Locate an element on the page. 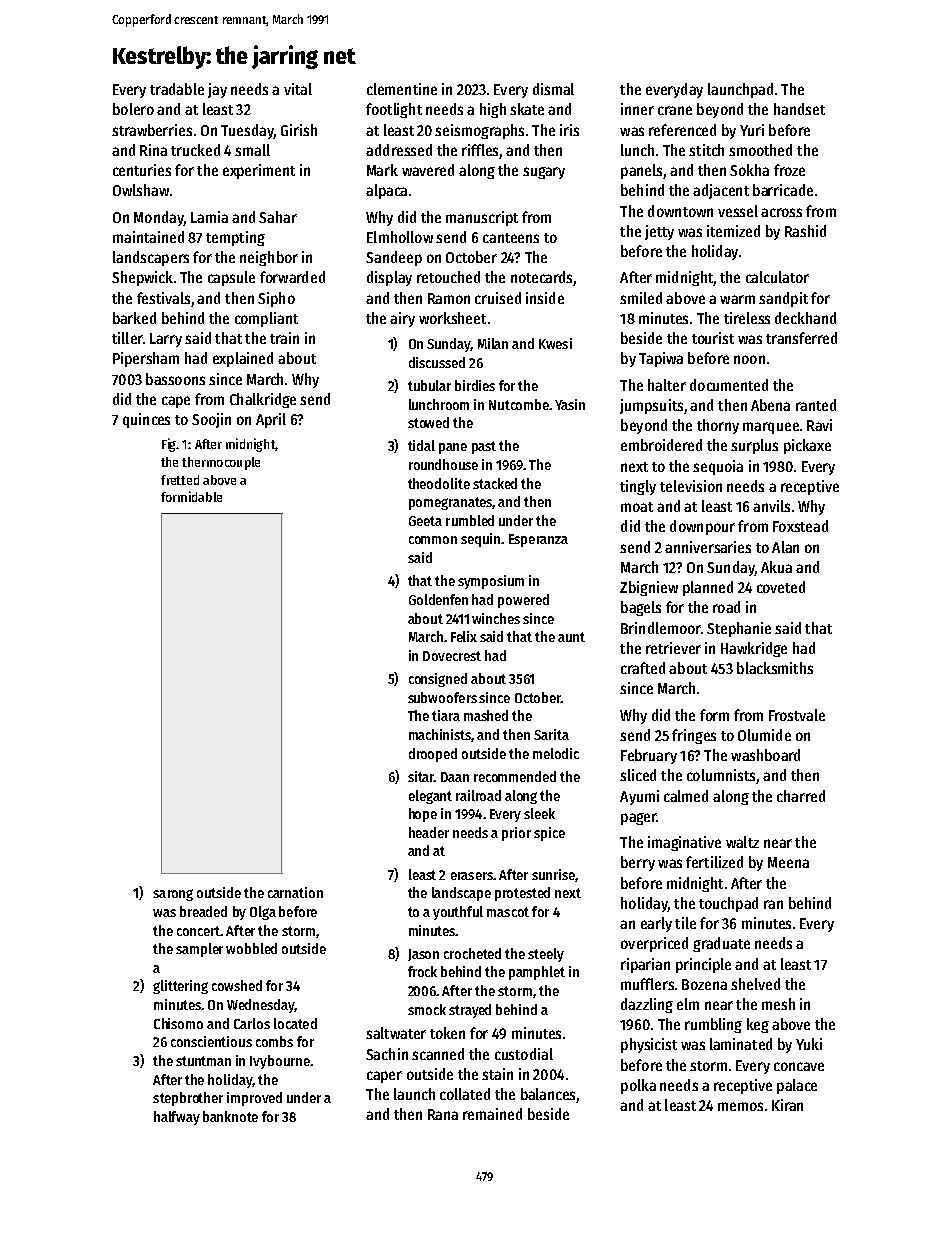 This image has width=952, height=1233. manuscript is located at coordinates (482, 218).
